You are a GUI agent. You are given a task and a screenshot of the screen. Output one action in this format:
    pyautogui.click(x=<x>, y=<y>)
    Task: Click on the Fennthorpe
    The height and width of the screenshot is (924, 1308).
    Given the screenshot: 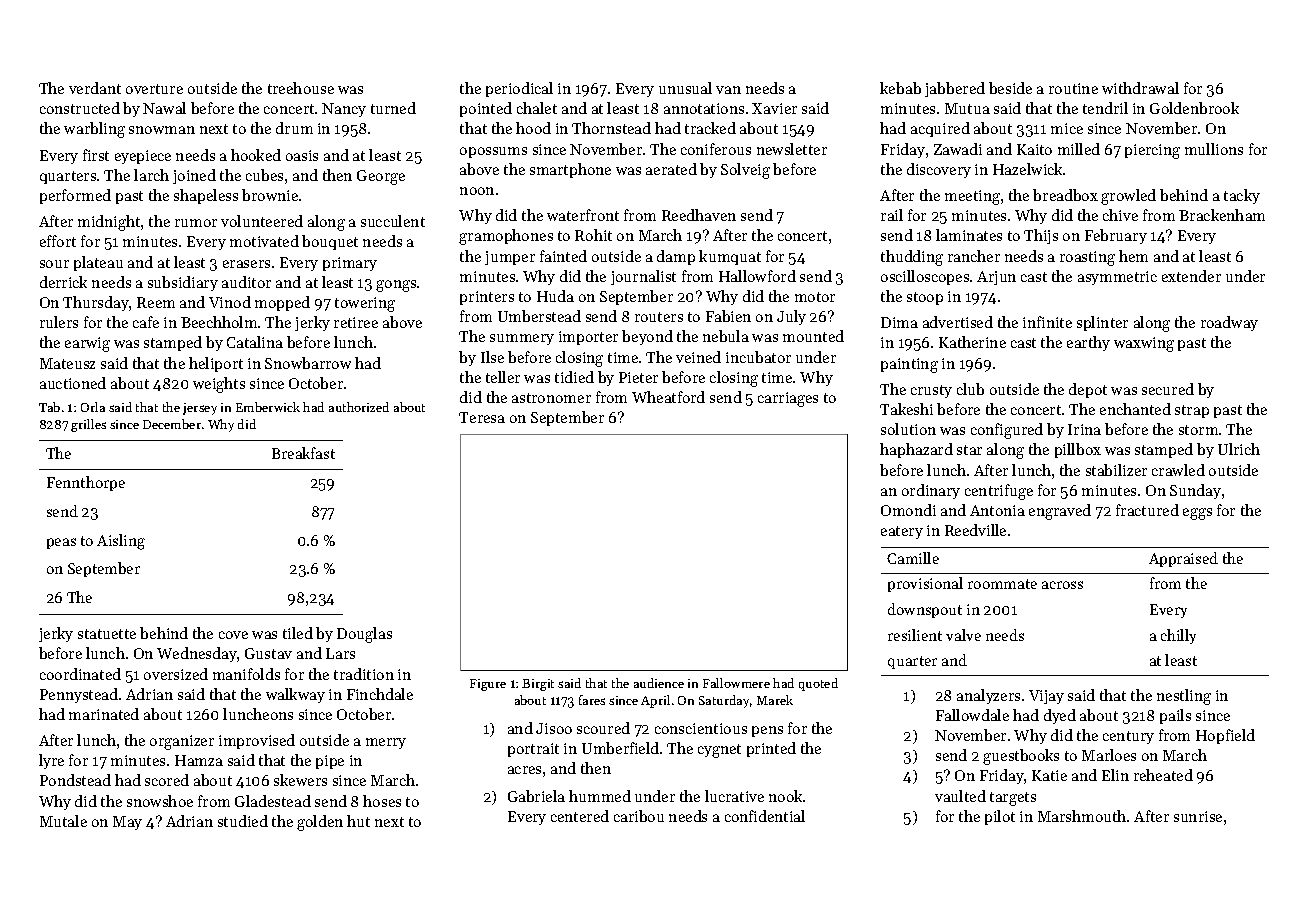 What is the action you would take?
    pyautogui.click(x=86, y=483)
